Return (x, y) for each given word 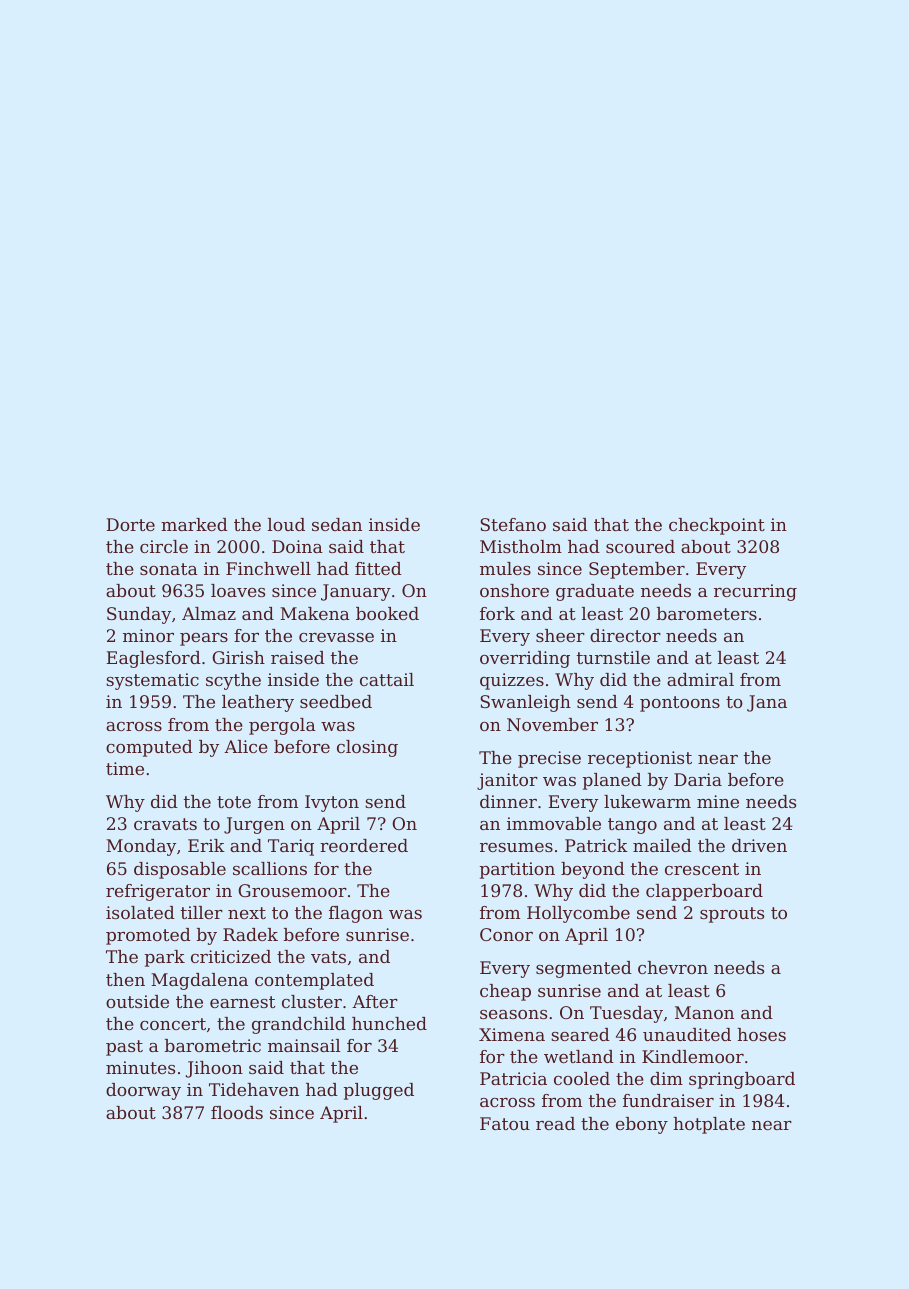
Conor (506, 934)
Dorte (130, 524)
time (125, 768)
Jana (767, 703)
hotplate (709, 1125)
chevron (673, 967)
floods (237, 1112)
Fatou (505, 1123)
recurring (755, 592)
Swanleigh (525, 703)
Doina (297, 546)
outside (137, 1001)
